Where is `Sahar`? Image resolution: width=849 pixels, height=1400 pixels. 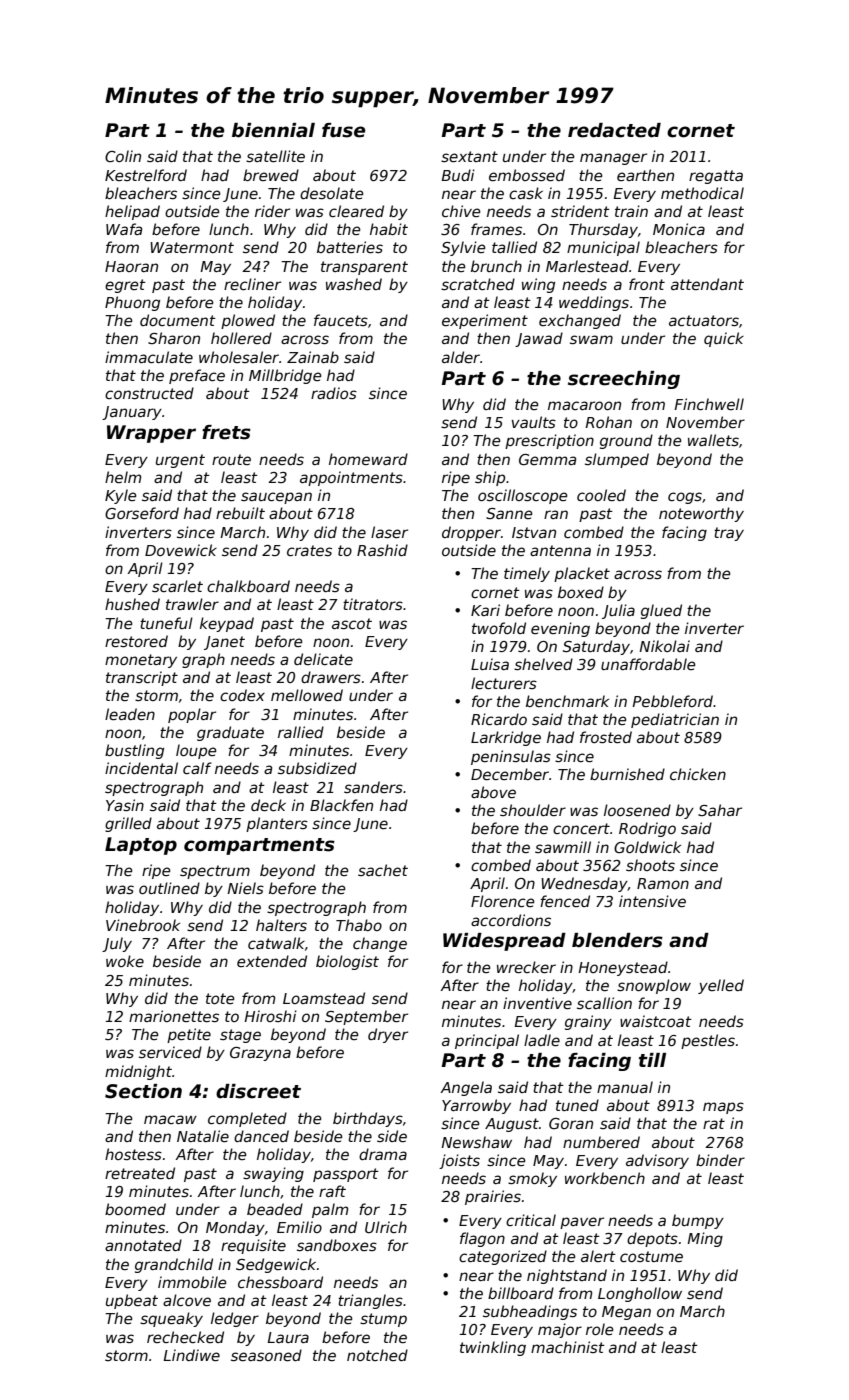 Sahar is located at coordinates (720, 810).
